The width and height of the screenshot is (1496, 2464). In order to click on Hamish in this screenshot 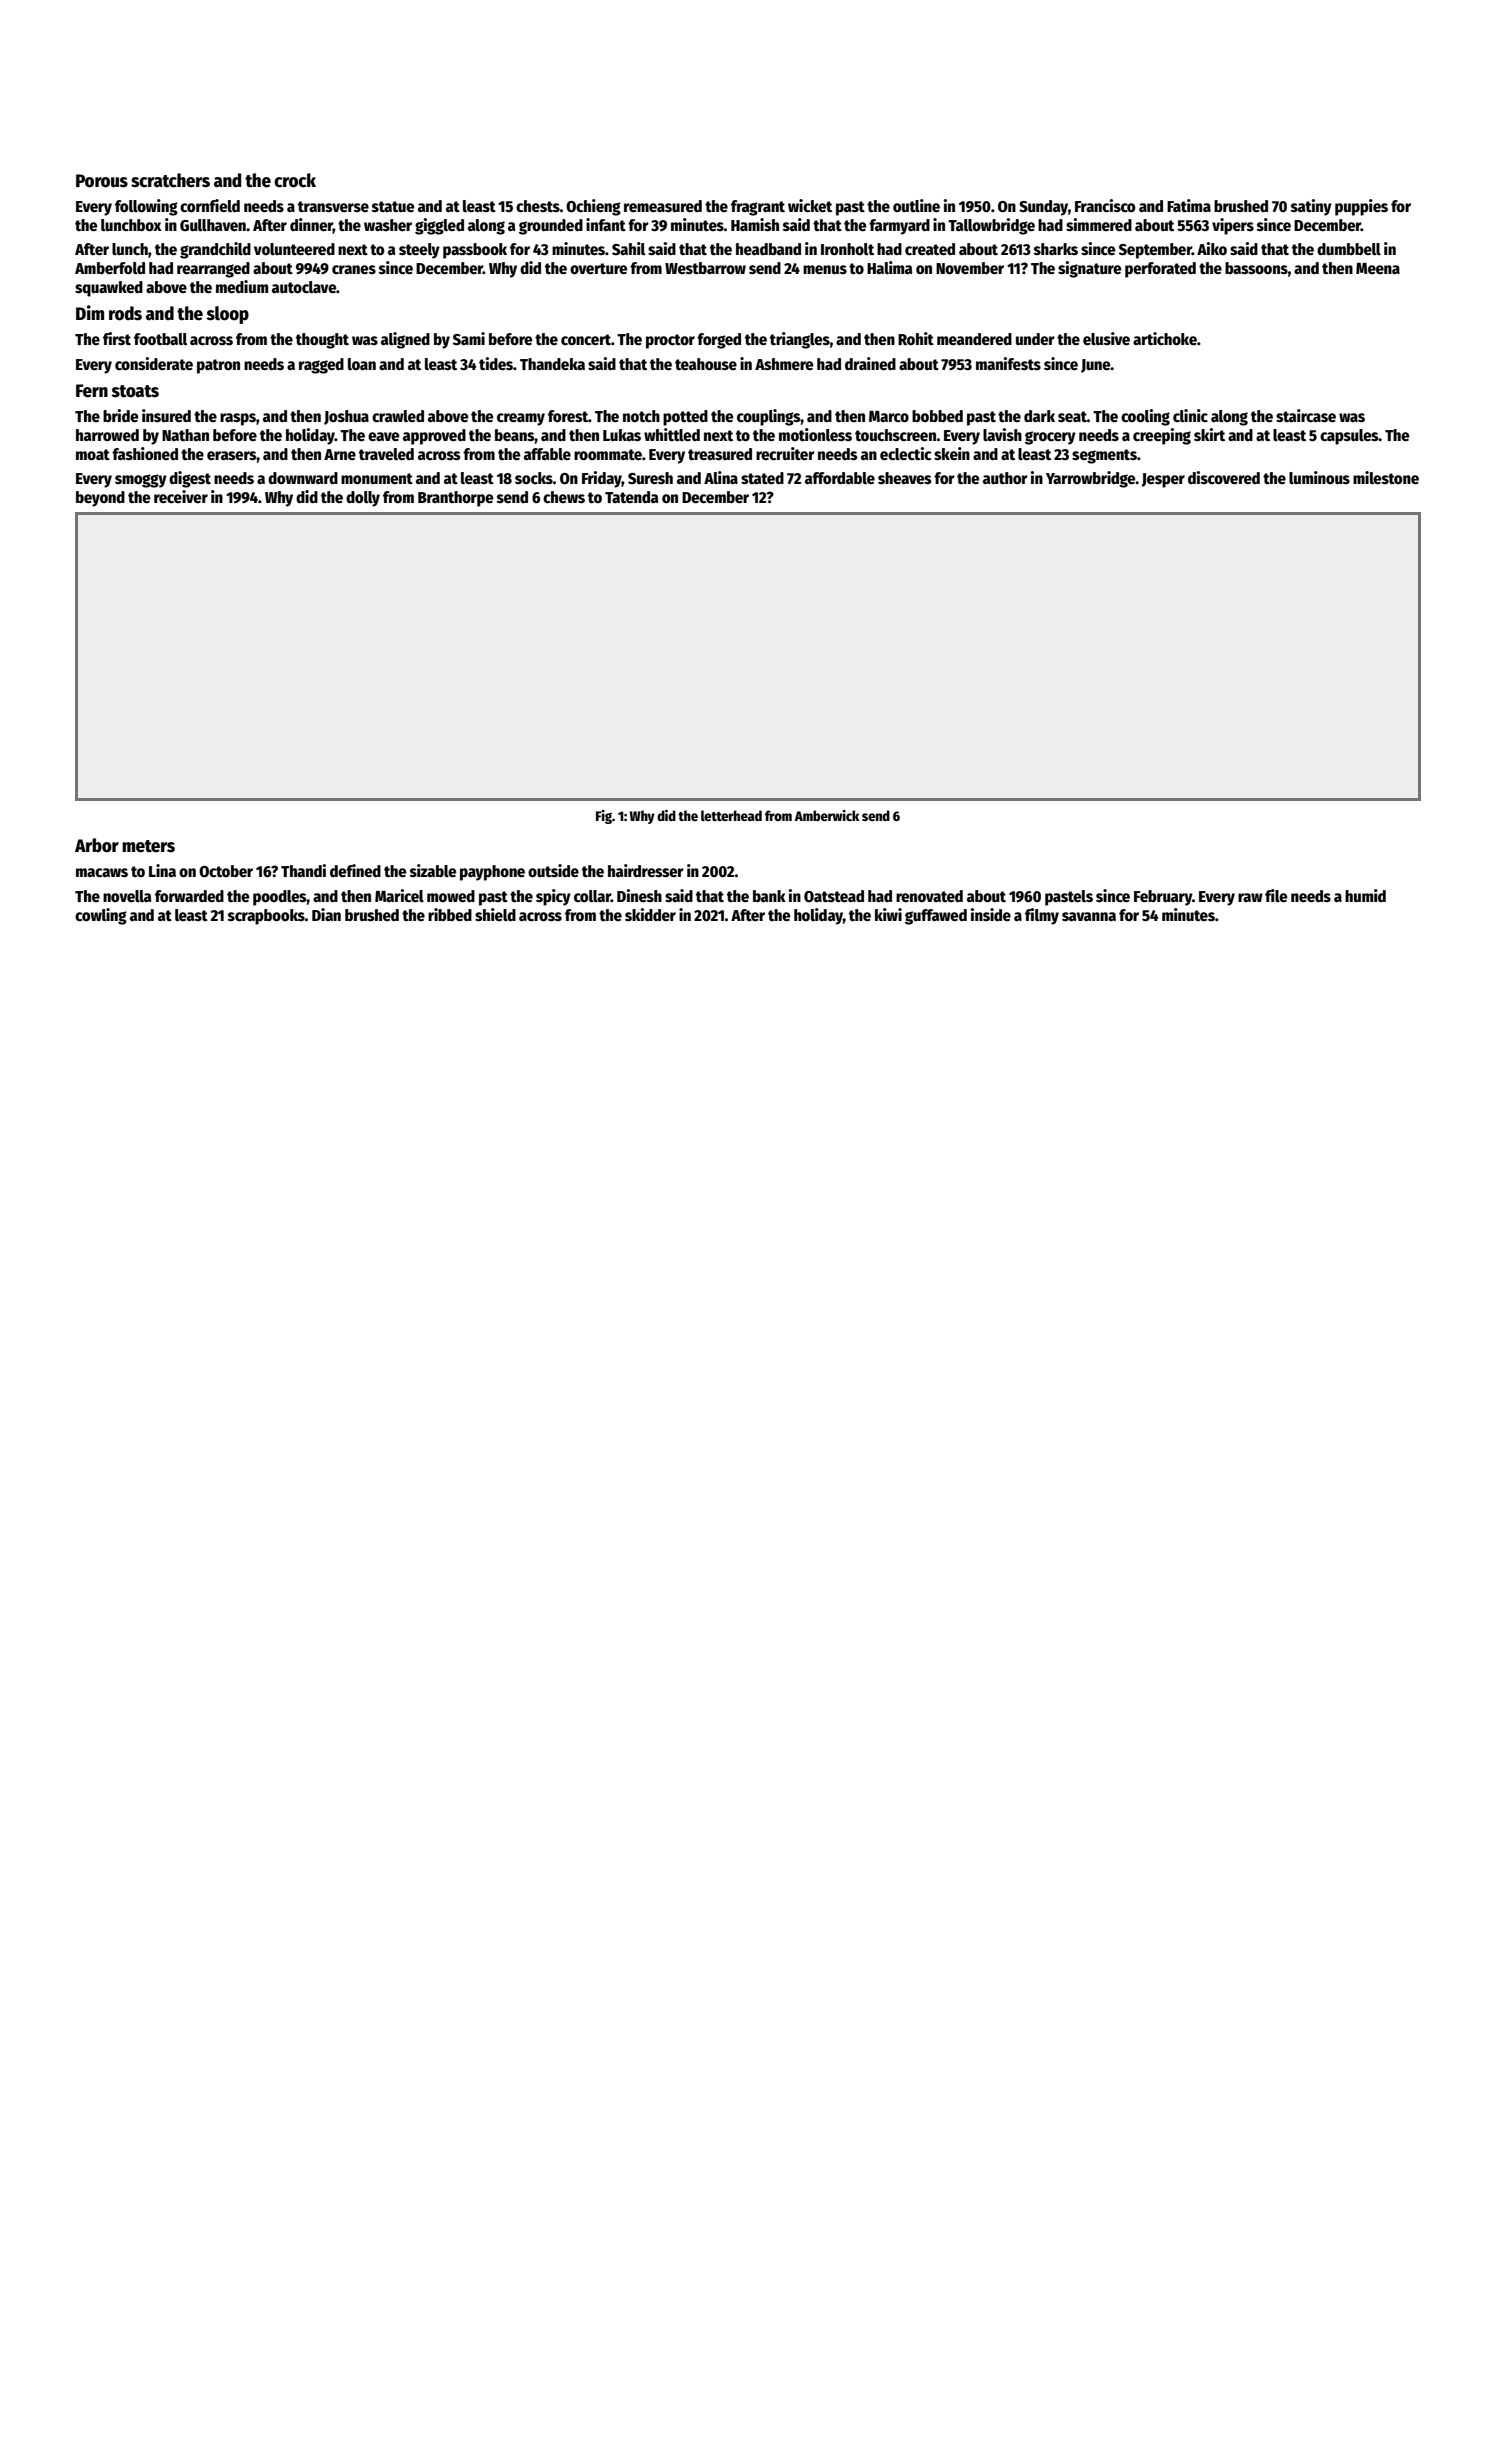, I will do `click(755, 224)`.
